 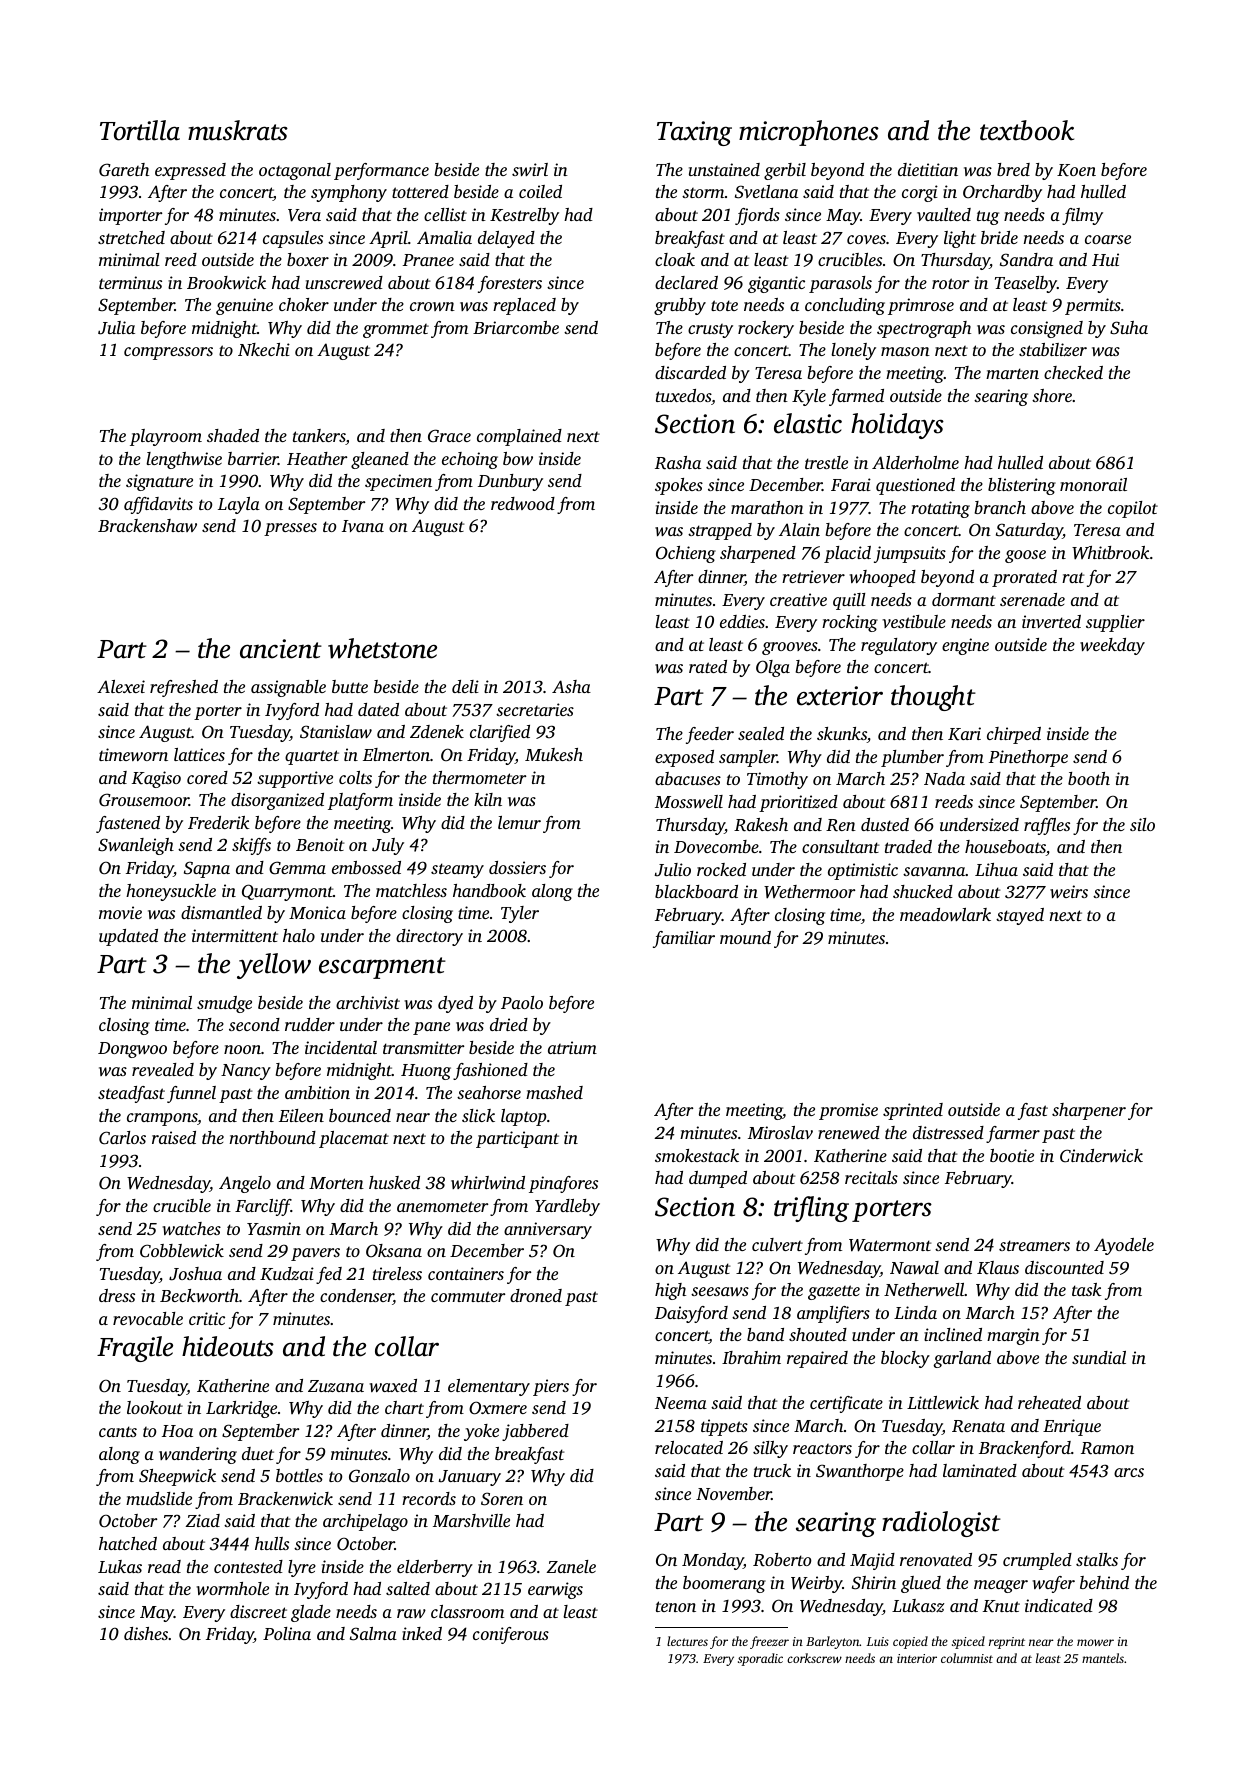 I want to click on archivist, so click(x=368, y=1002).
